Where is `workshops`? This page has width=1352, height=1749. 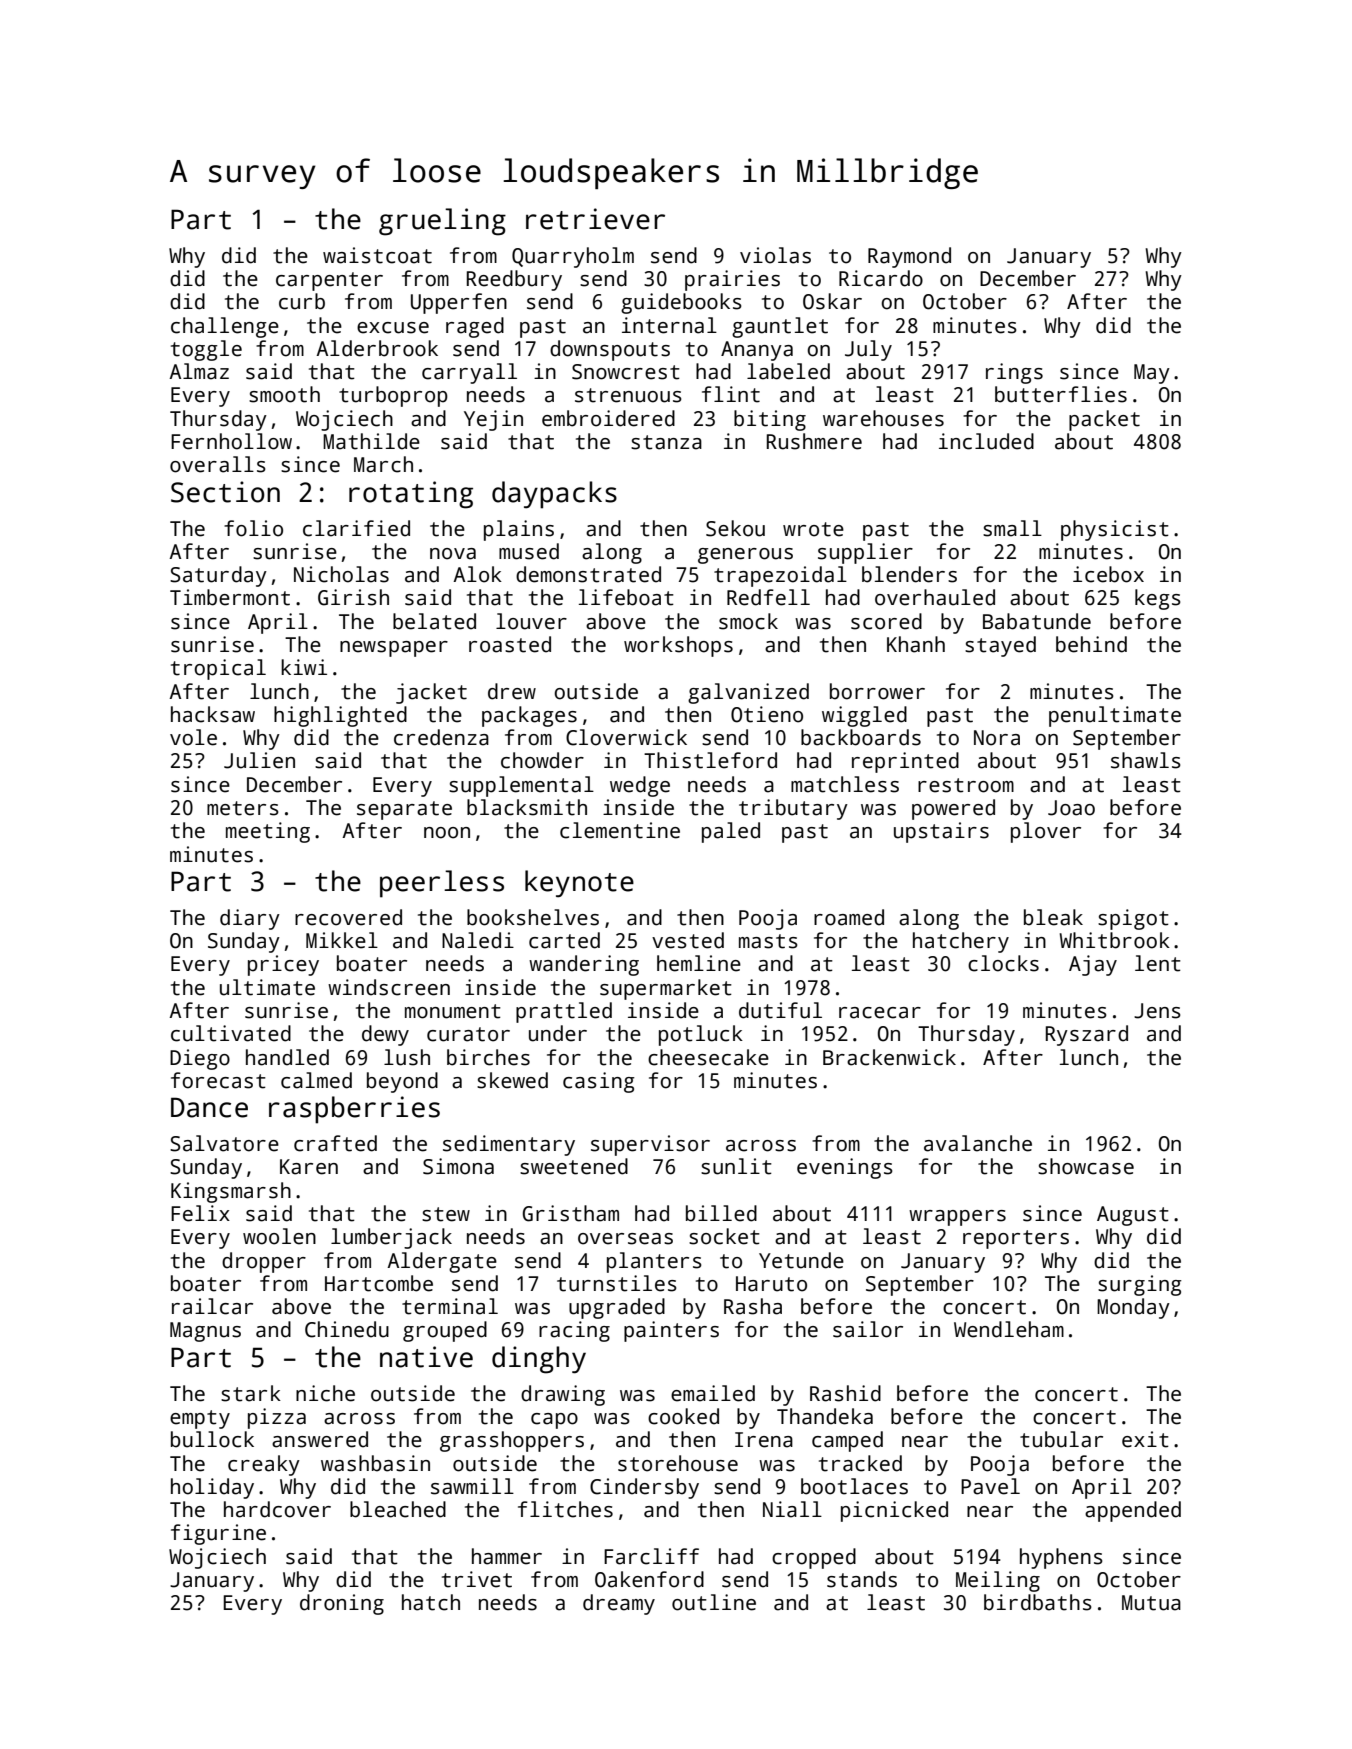 workshops is located at coordinates (678, 646).
